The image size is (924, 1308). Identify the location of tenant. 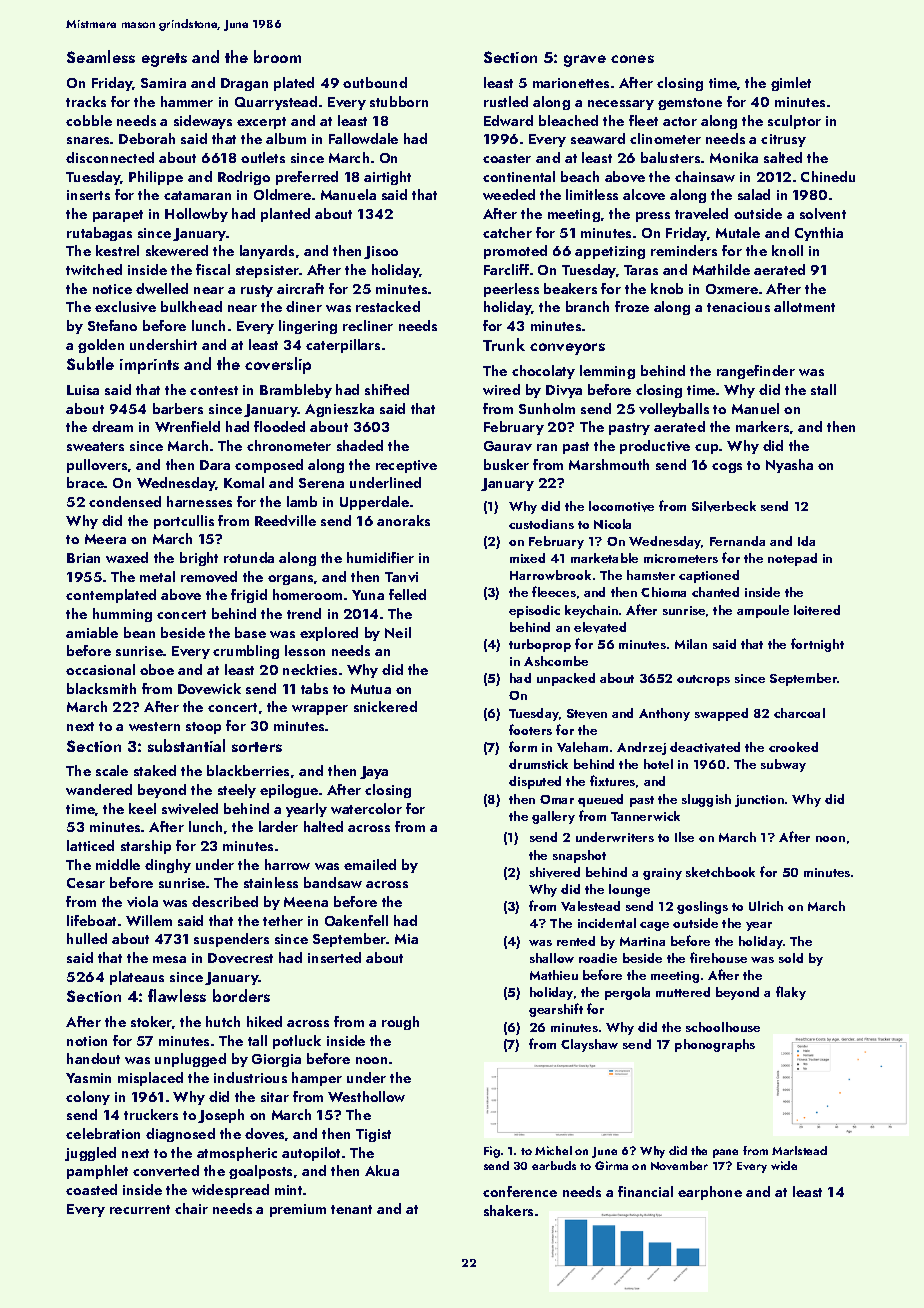
(351, 1209).
